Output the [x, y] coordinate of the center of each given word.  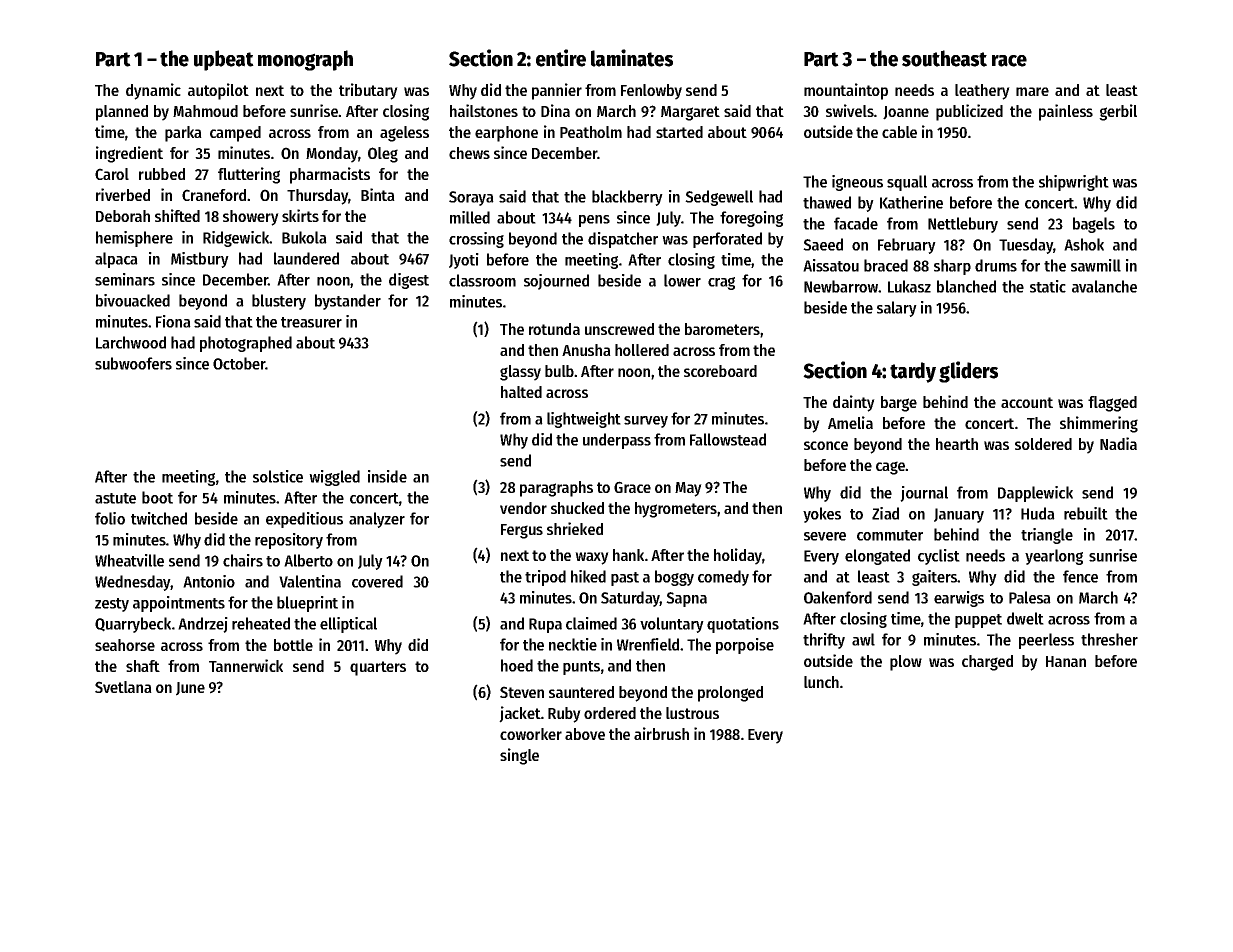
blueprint [307, 604]
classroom [482, 280]
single [519, 756]
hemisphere [134, 239]
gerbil [1118, 112]
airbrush [661, 733]
